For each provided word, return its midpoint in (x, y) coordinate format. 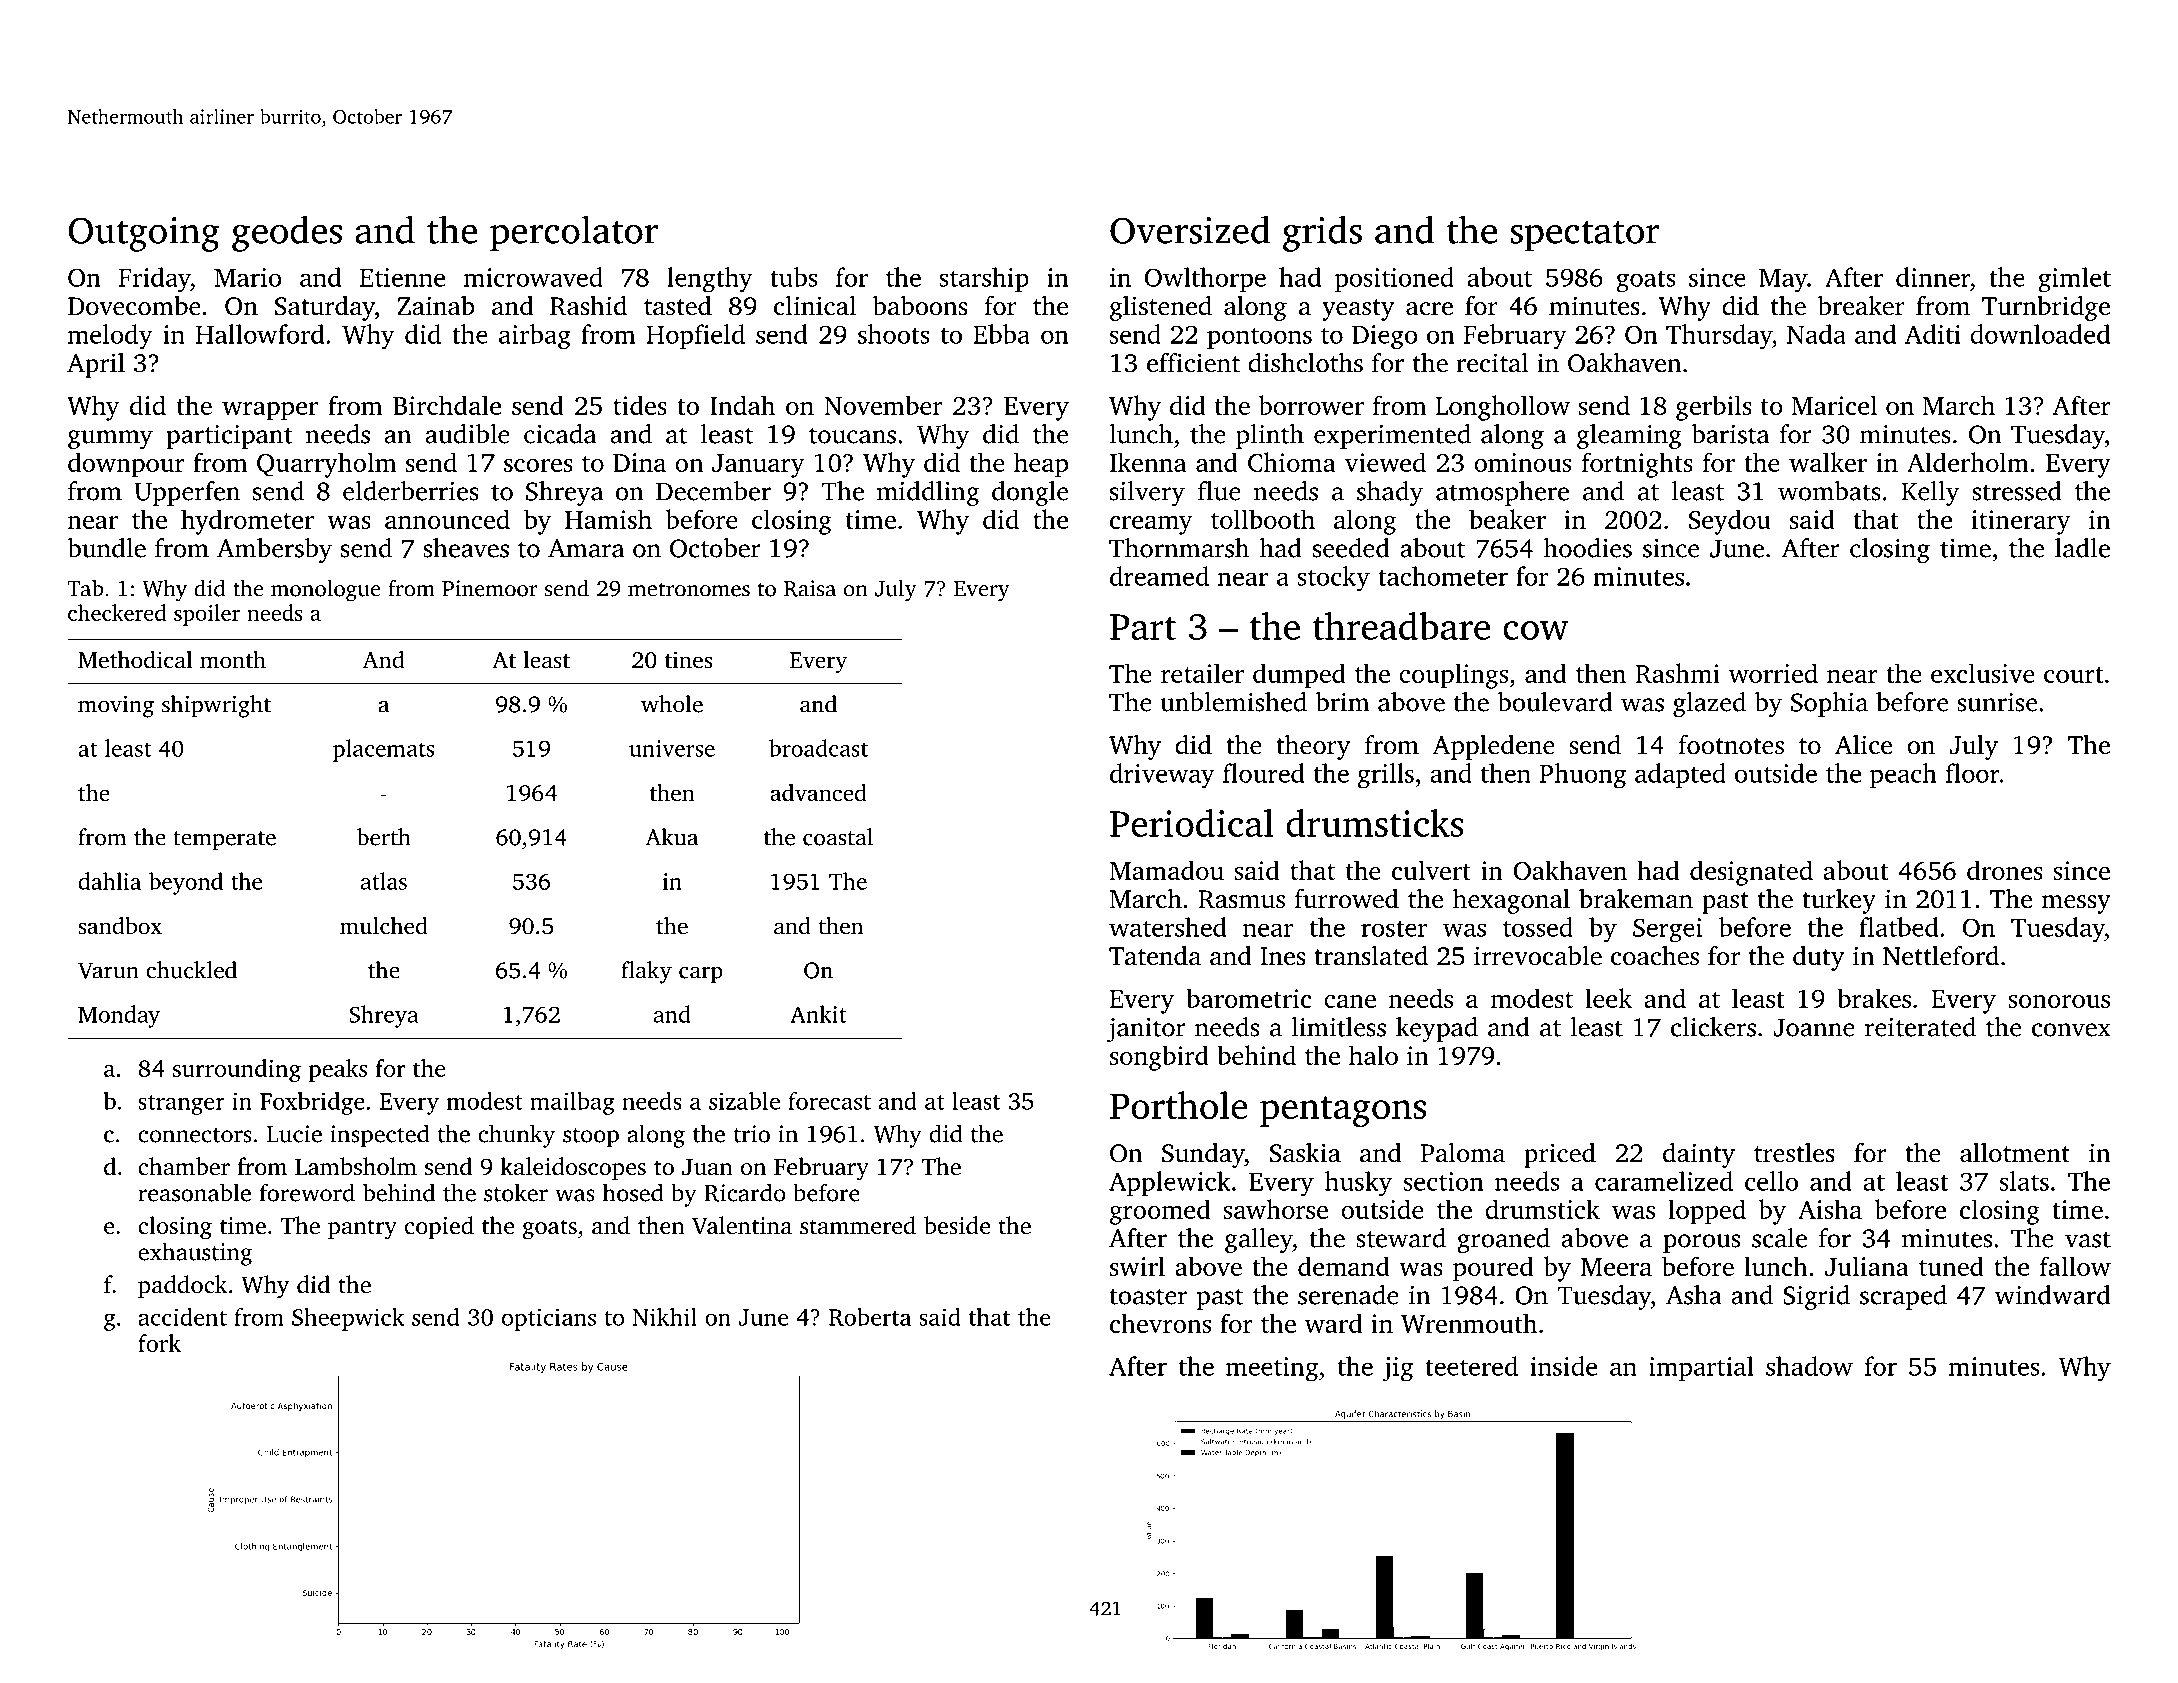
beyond (186, 883)
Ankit (818, 1014)
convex (2071, 1030)
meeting (1272, 1369)
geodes (287, 233)
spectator (1585, 236)
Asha (1694, 1295)
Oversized (1190, 229)
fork (159, 1343)
